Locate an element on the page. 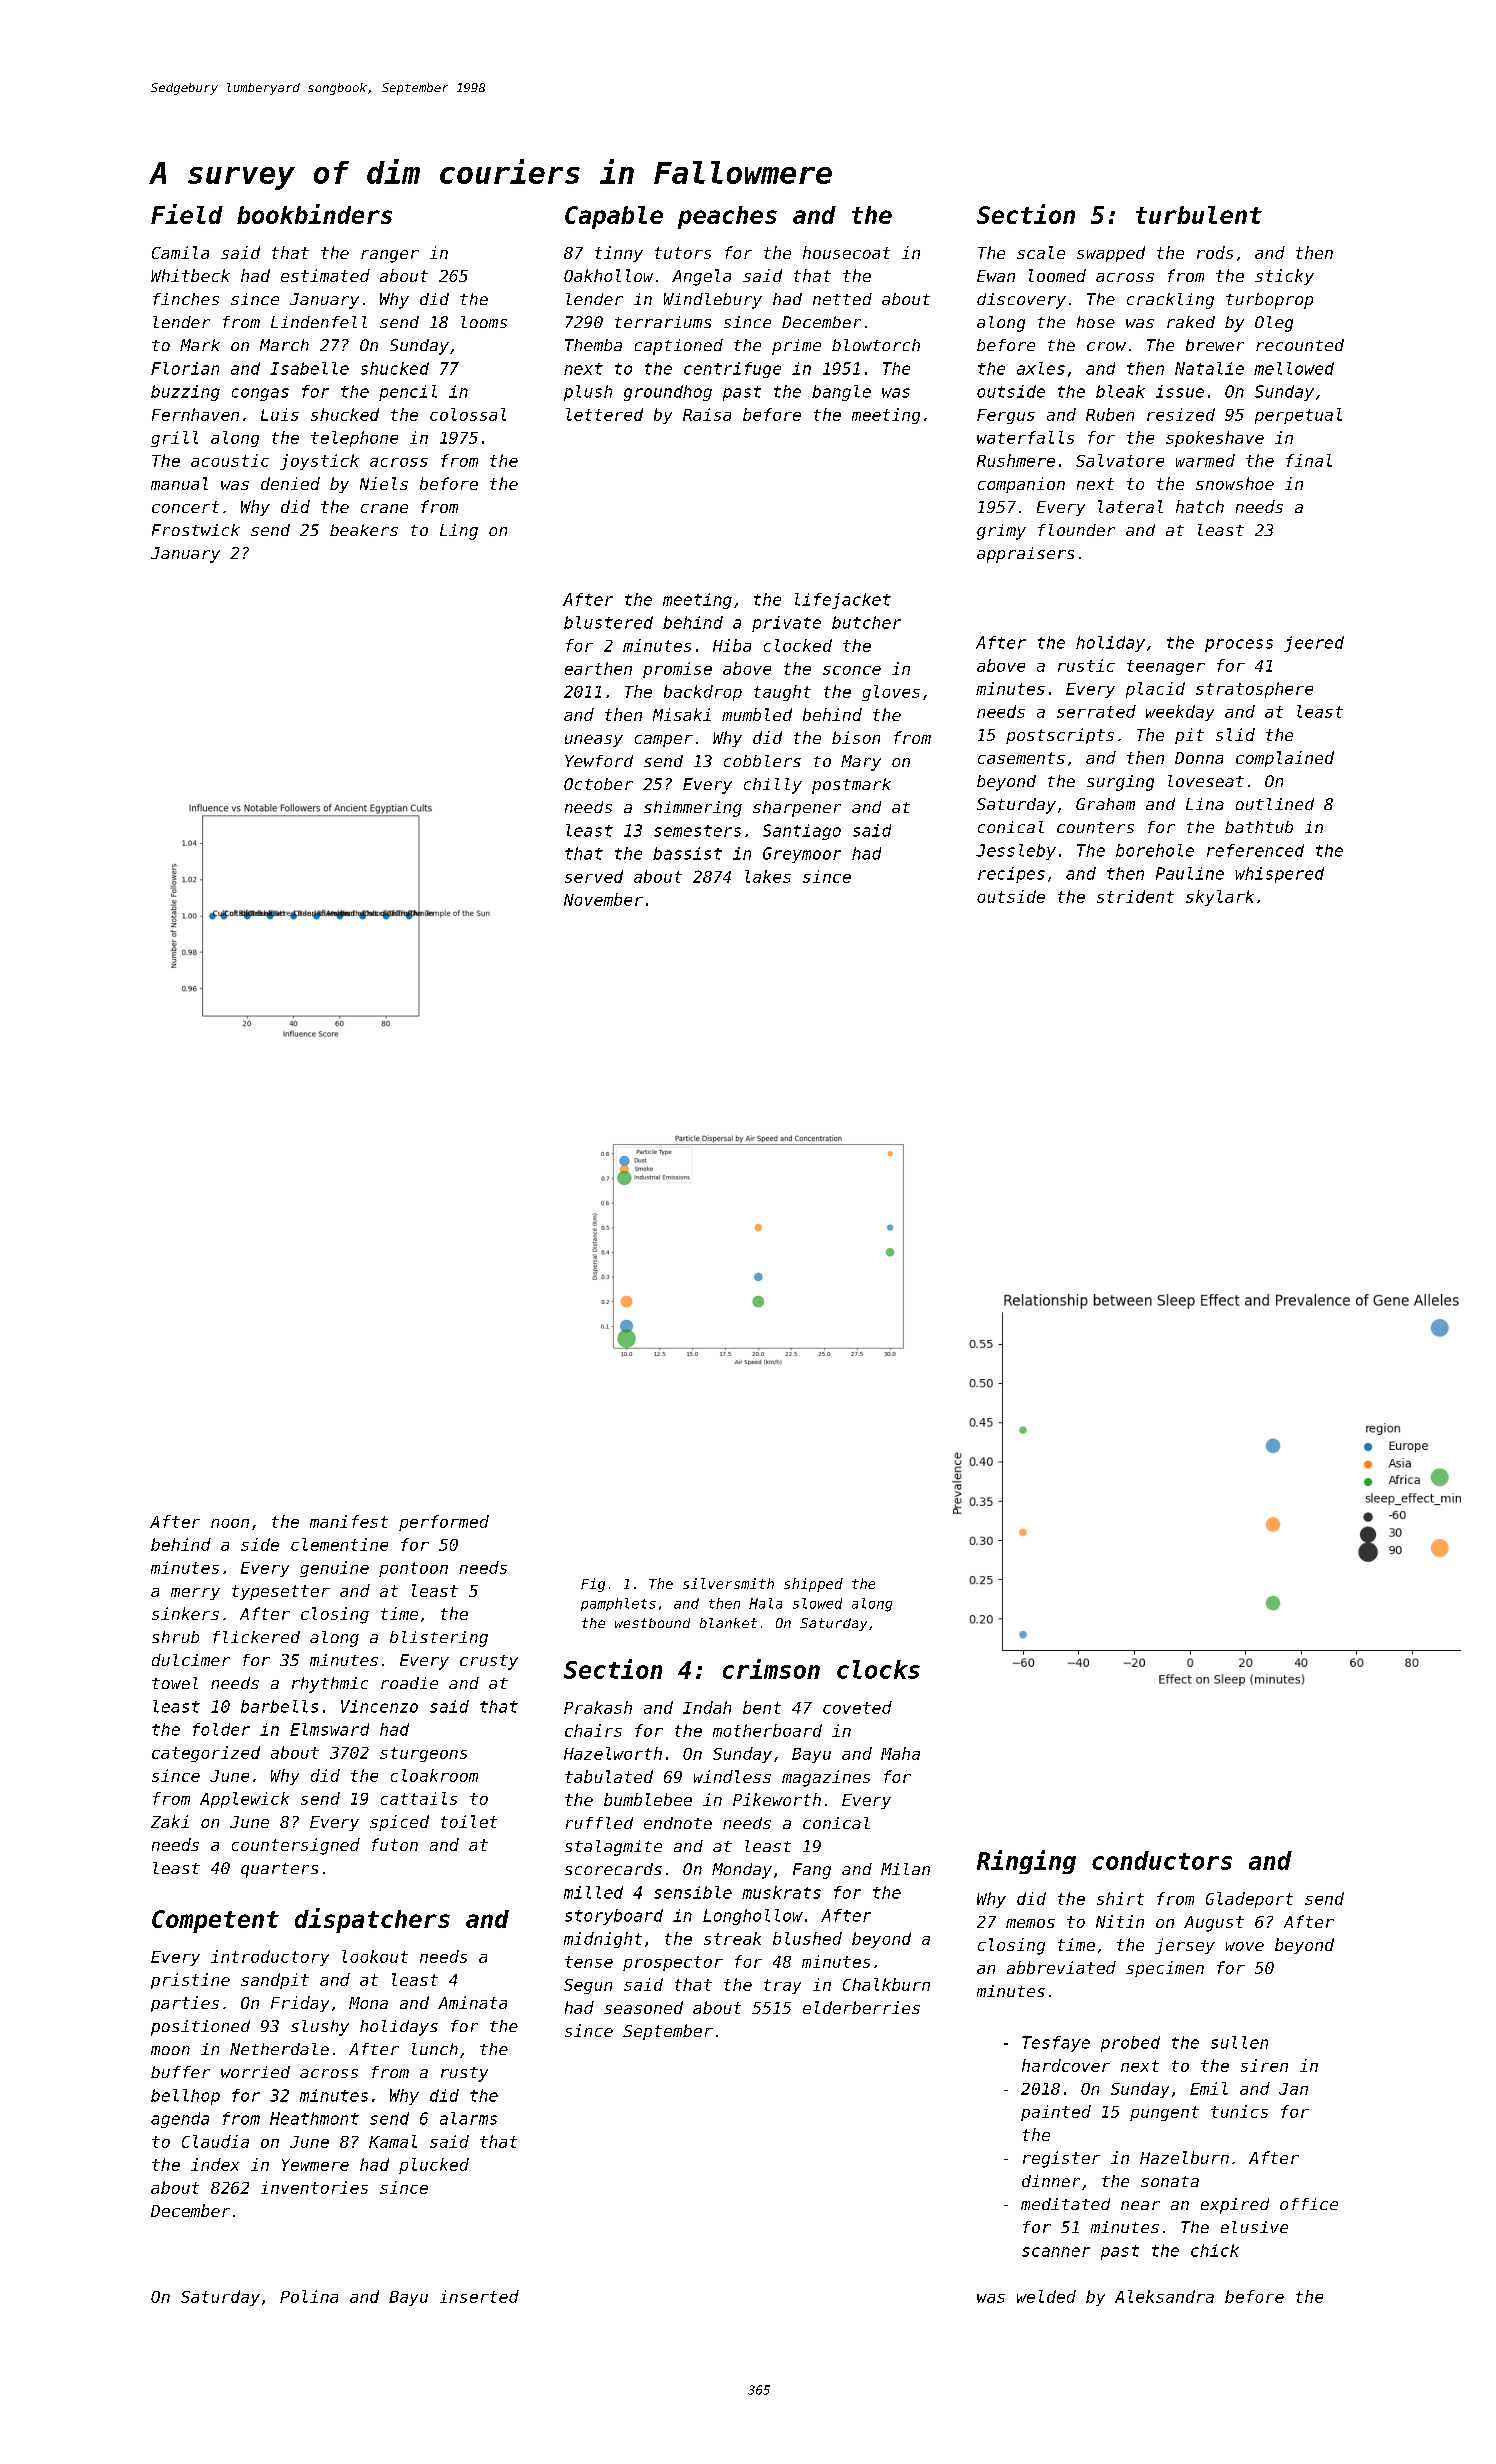 This image has width=1496, height=2464. Niels is located at coordinates (384, 483).
